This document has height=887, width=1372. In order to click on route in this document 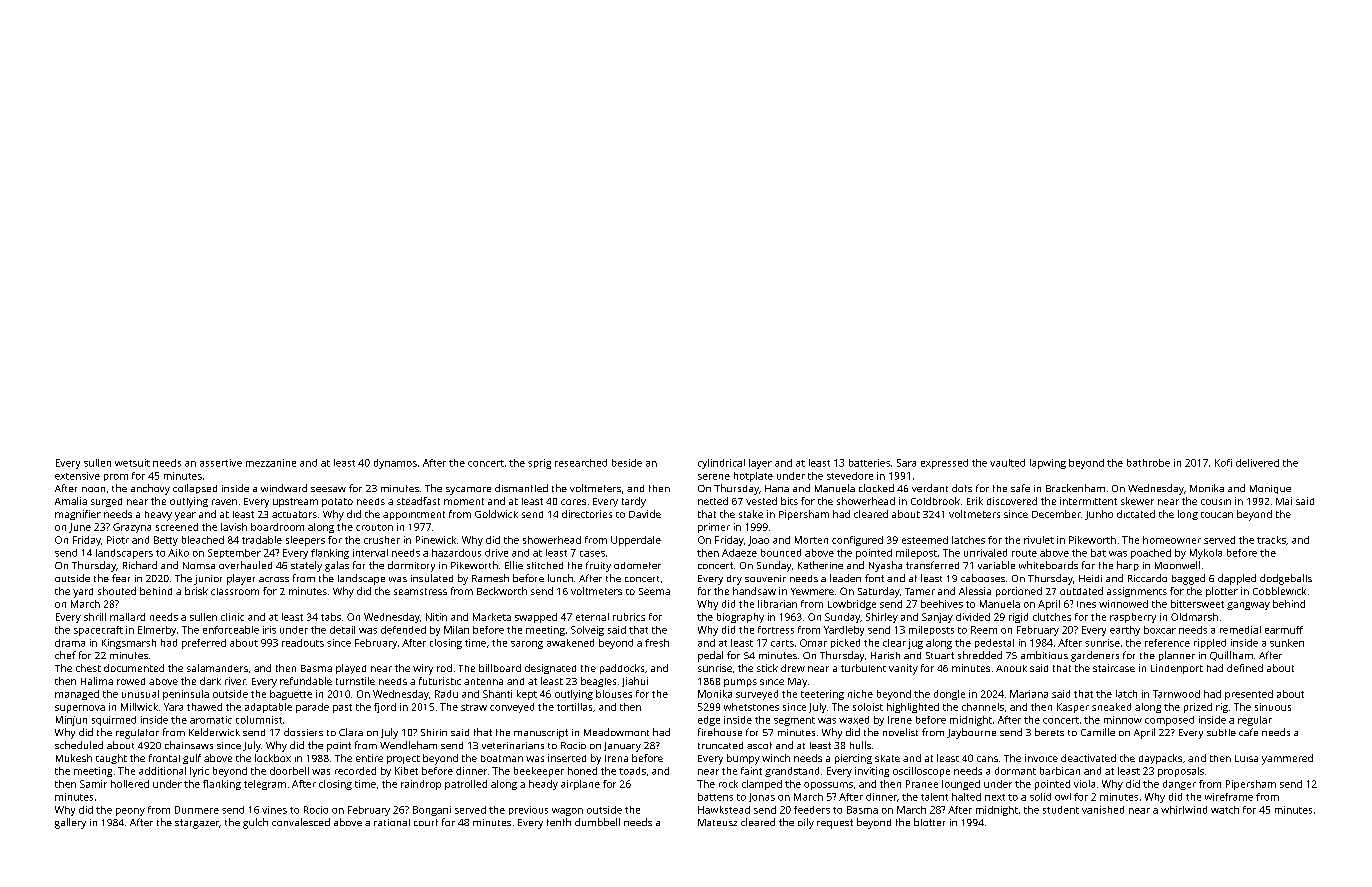, I will do `click(1024, 553)`.
